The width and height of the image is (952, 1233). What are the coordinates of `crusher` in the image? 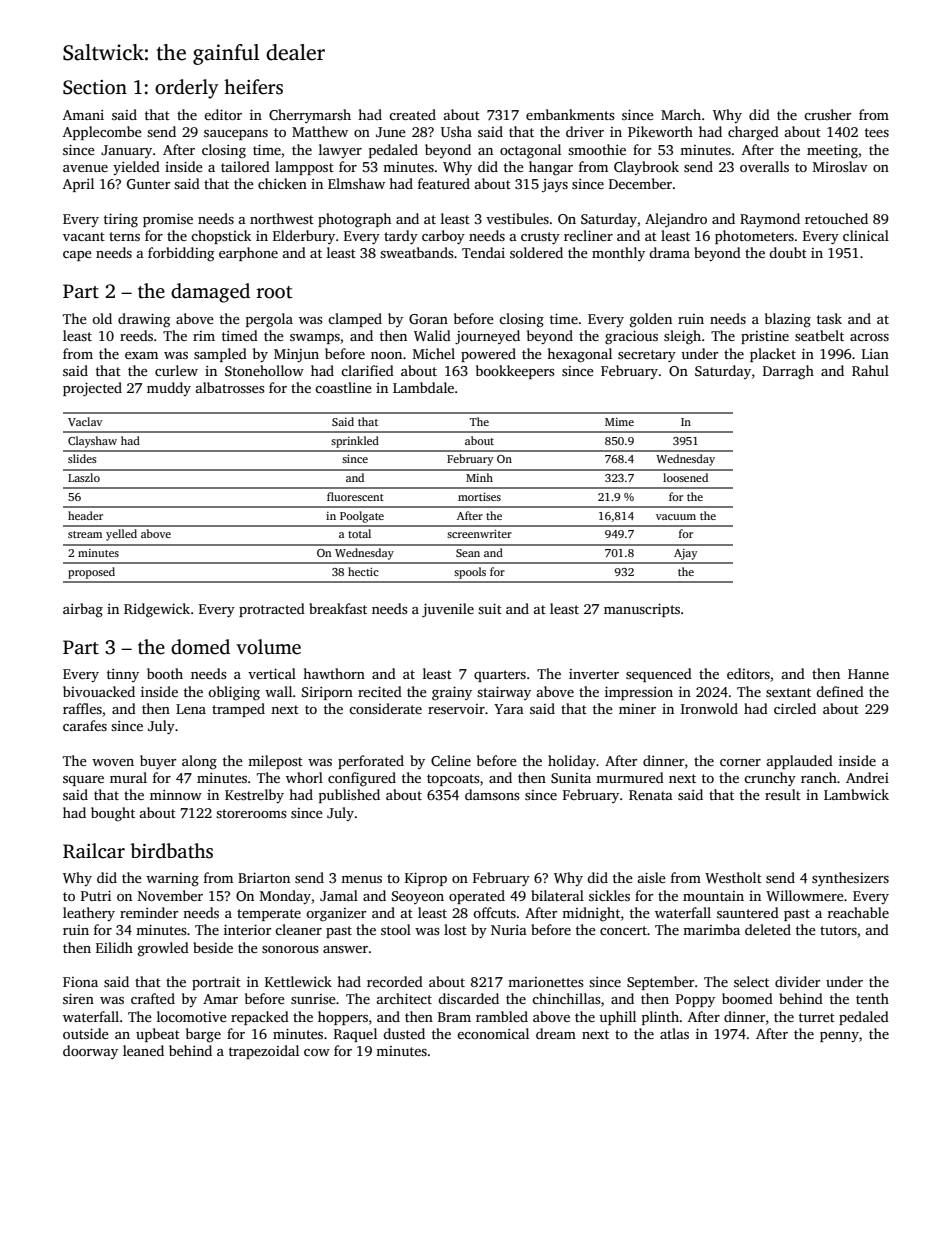 It's located at (827, 114).
